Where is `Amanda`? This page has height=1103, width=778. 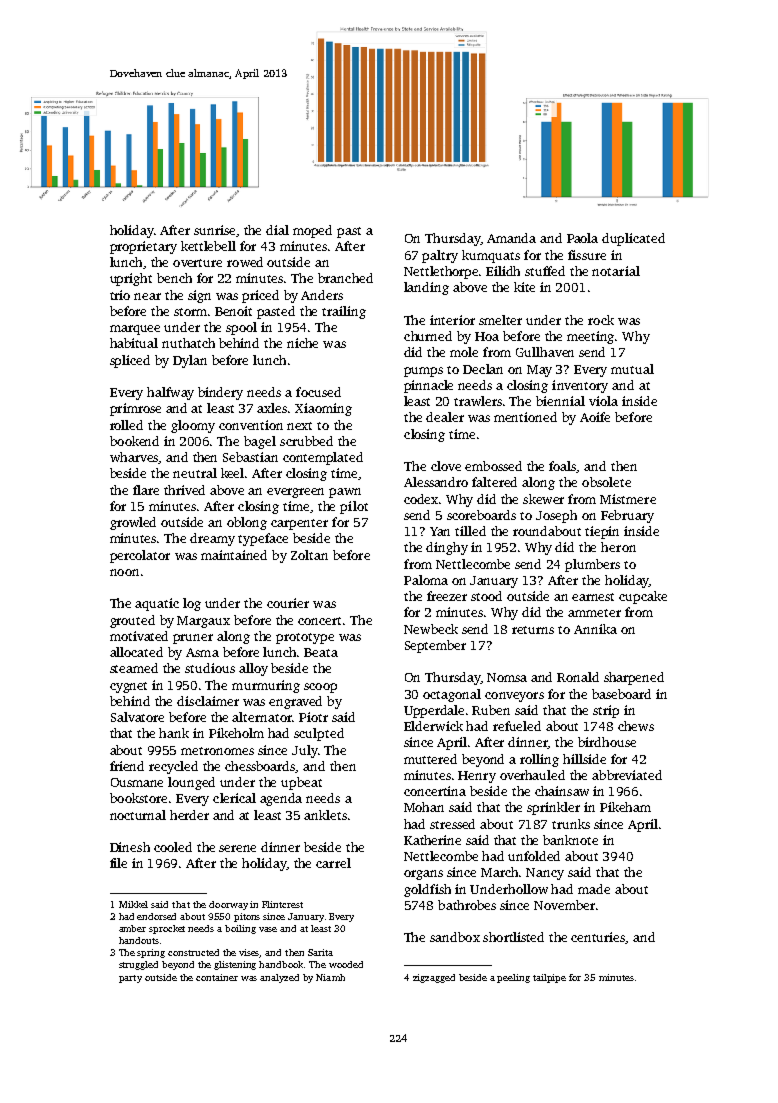
Amanda is located at coordinates (511, 238).
